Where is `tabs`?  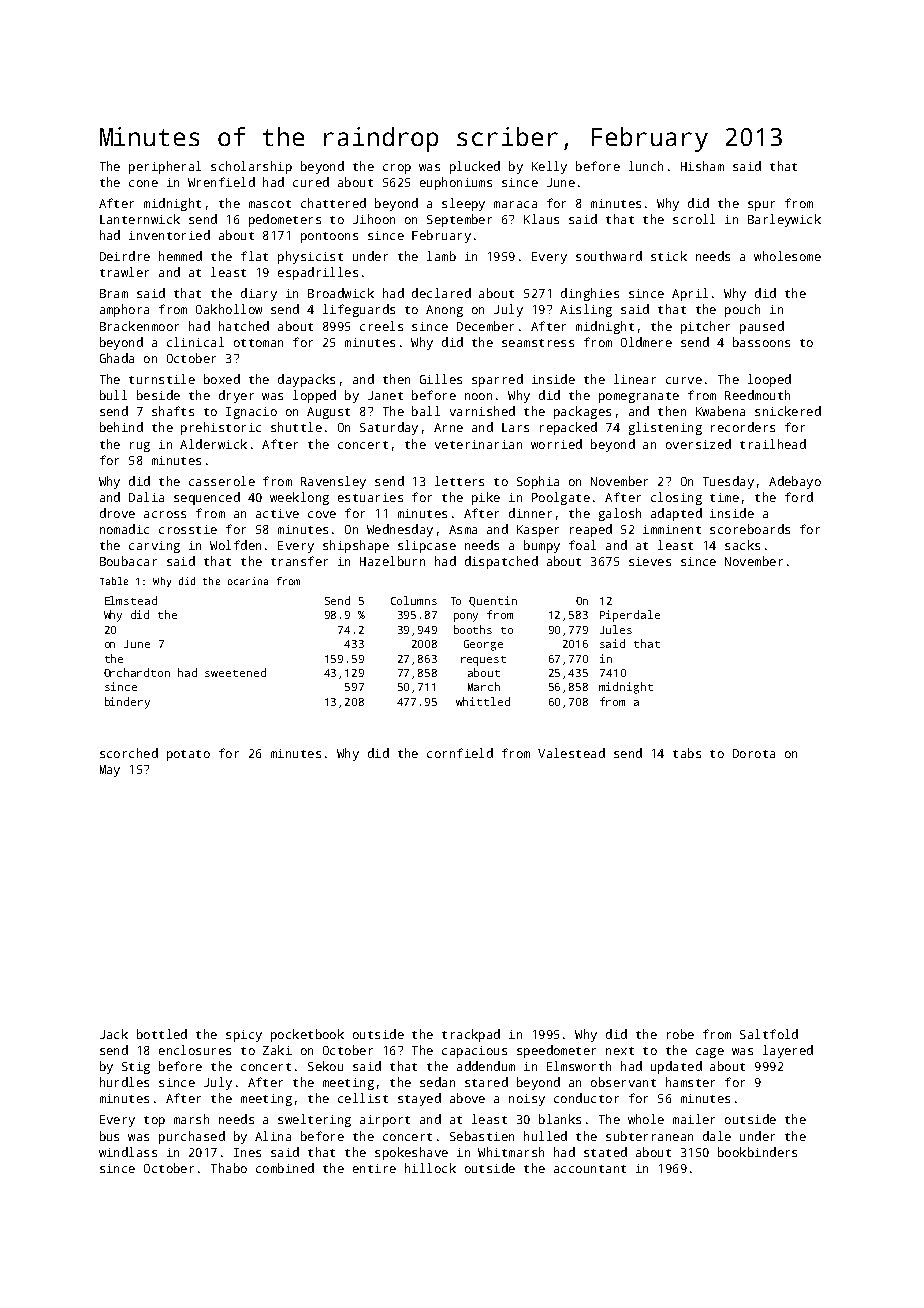
tabs is located at coordinates (687, 753).
